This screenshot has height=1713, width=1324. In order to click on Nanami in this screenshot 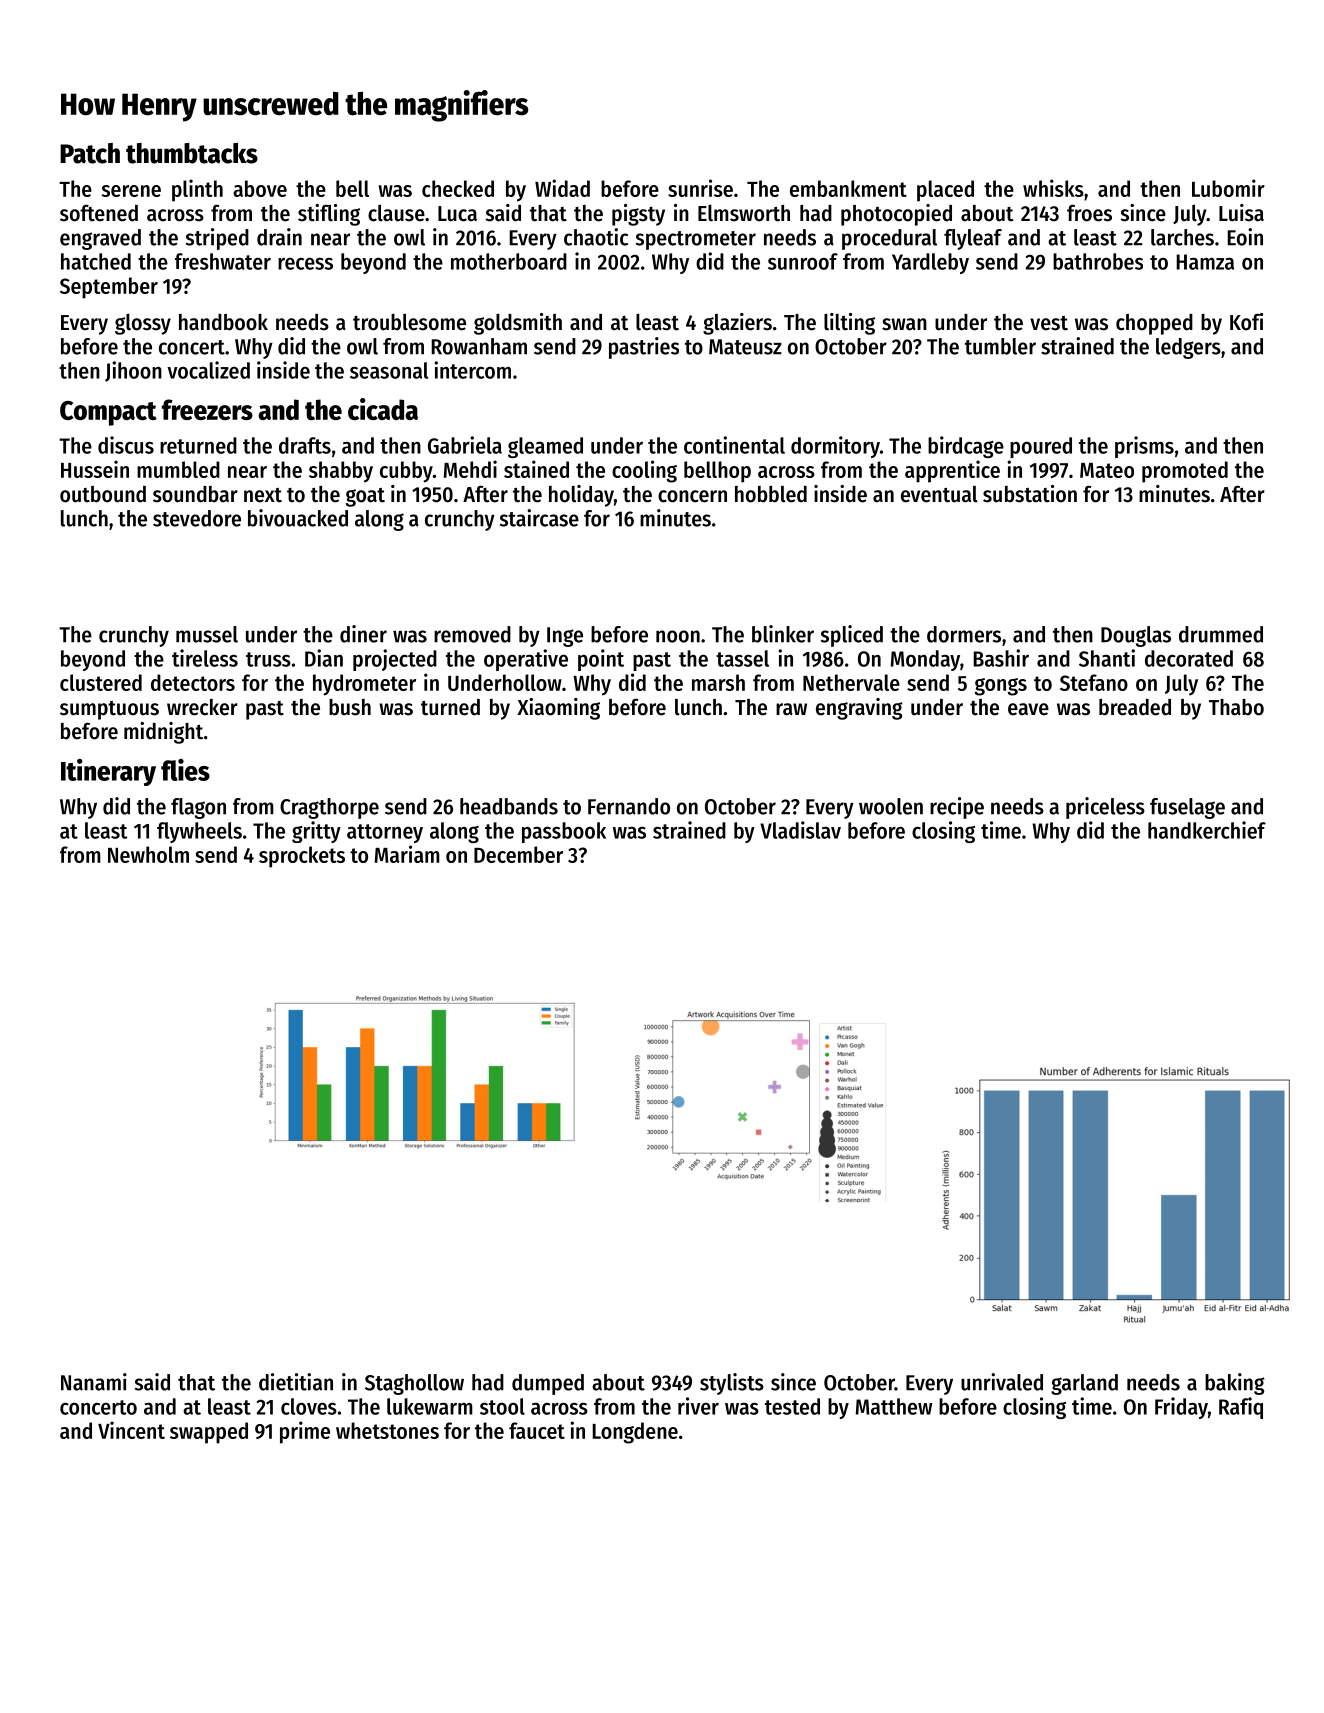, I will do `click(94, 1382)`.
